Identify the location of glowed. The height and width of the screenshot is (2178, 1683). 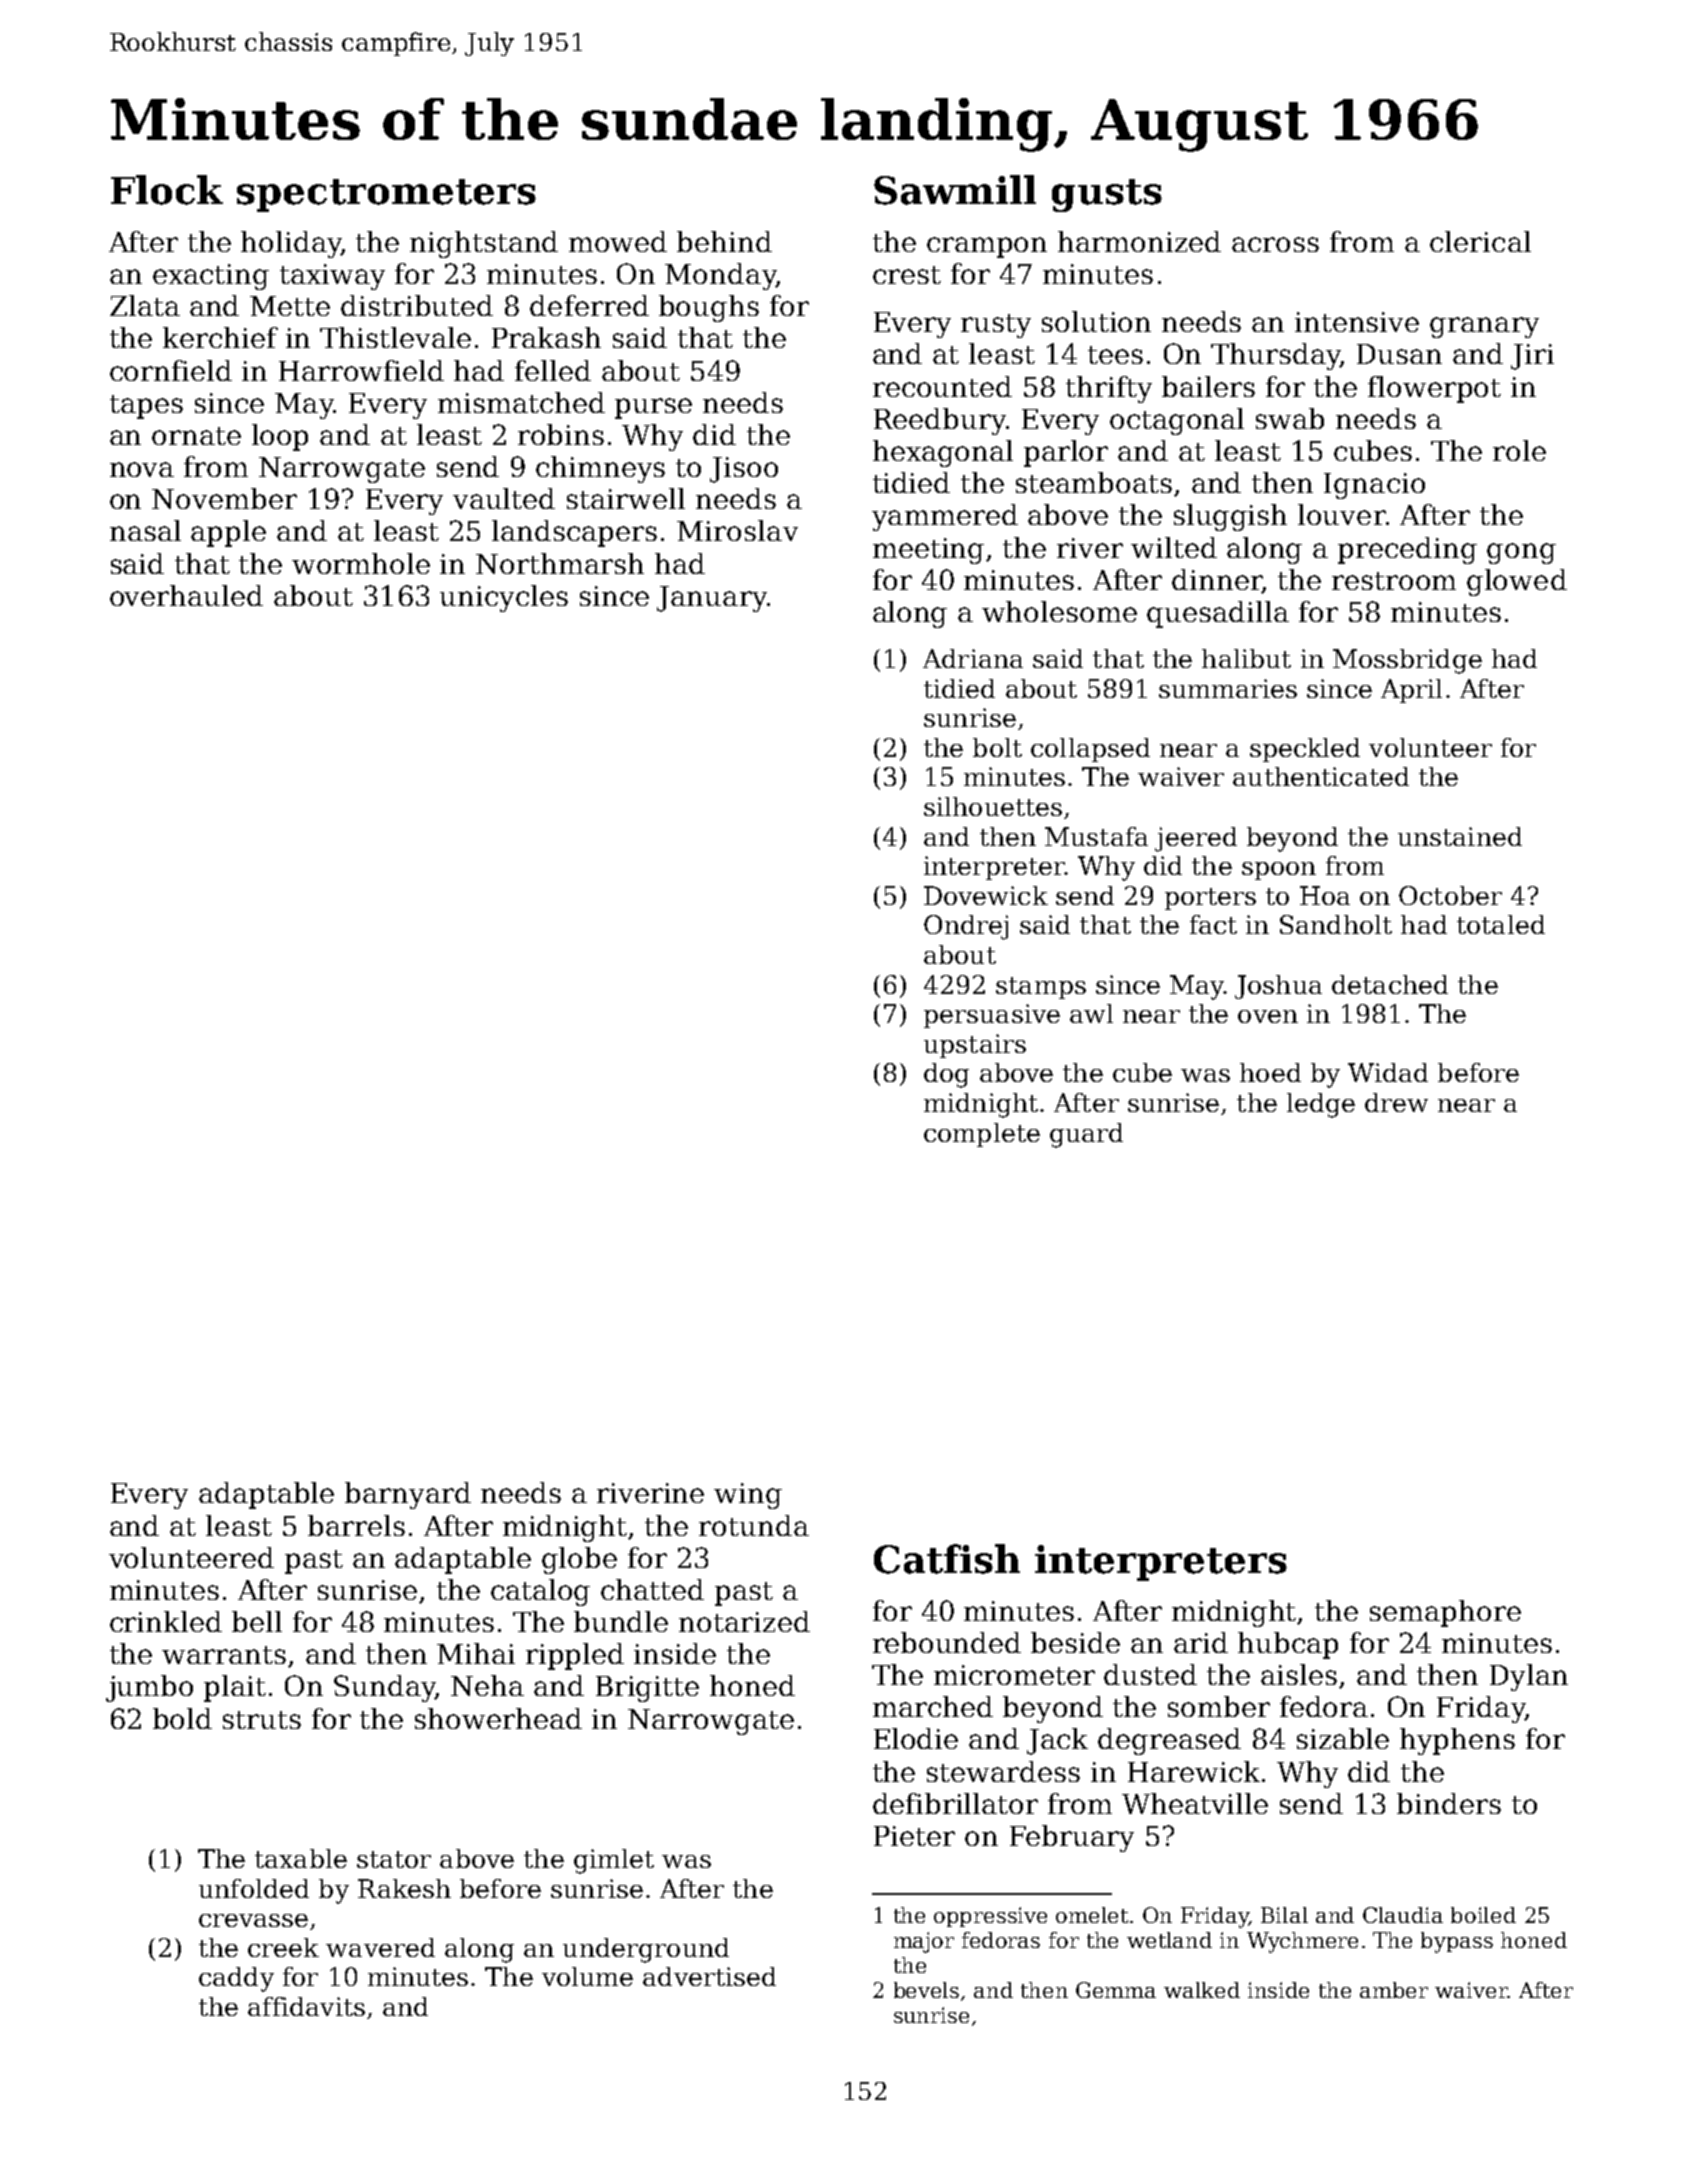
(1517, 582).
